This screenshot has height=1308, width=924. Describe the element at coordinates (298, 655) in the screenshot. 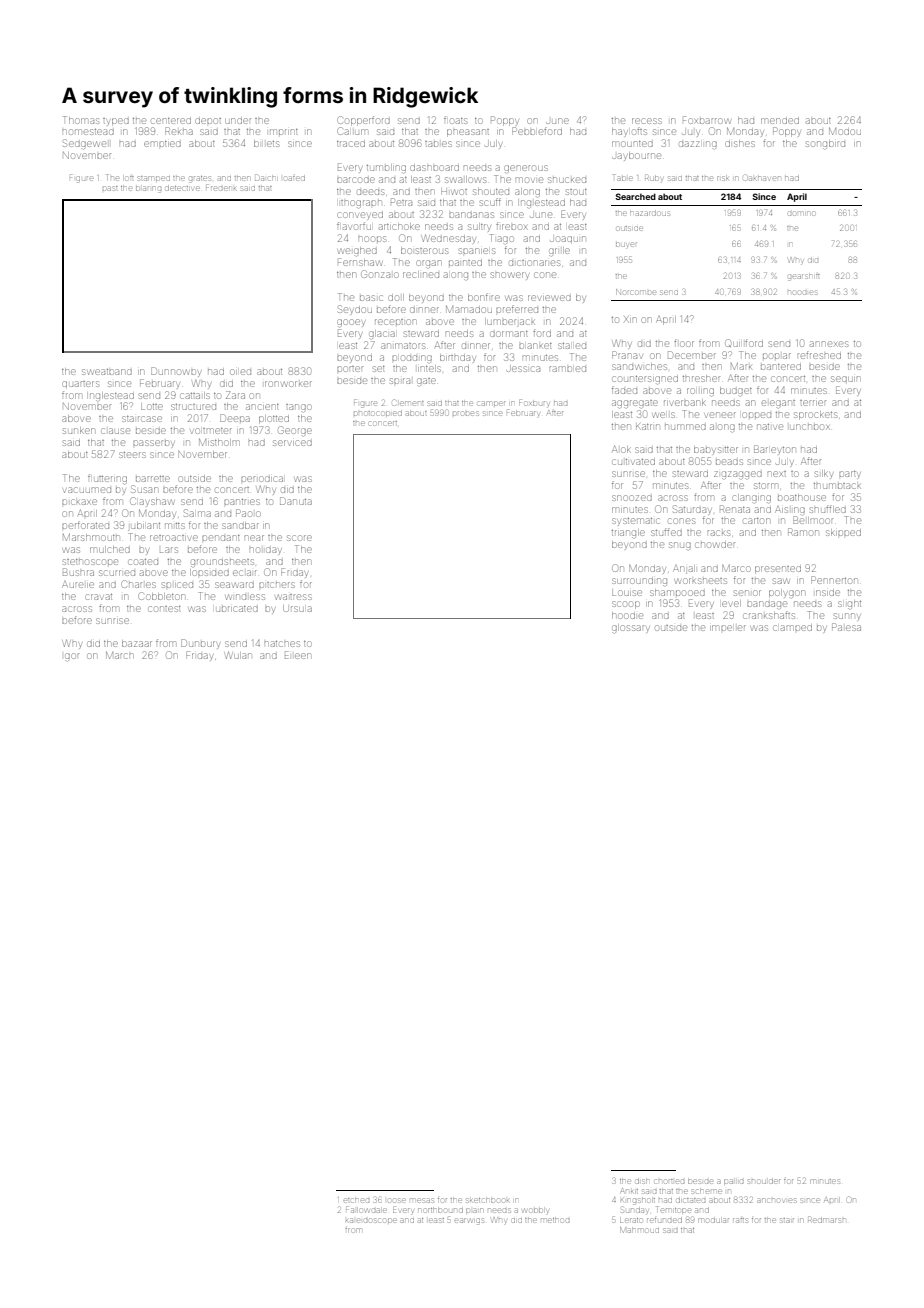

I see `Eileen` at that location.
